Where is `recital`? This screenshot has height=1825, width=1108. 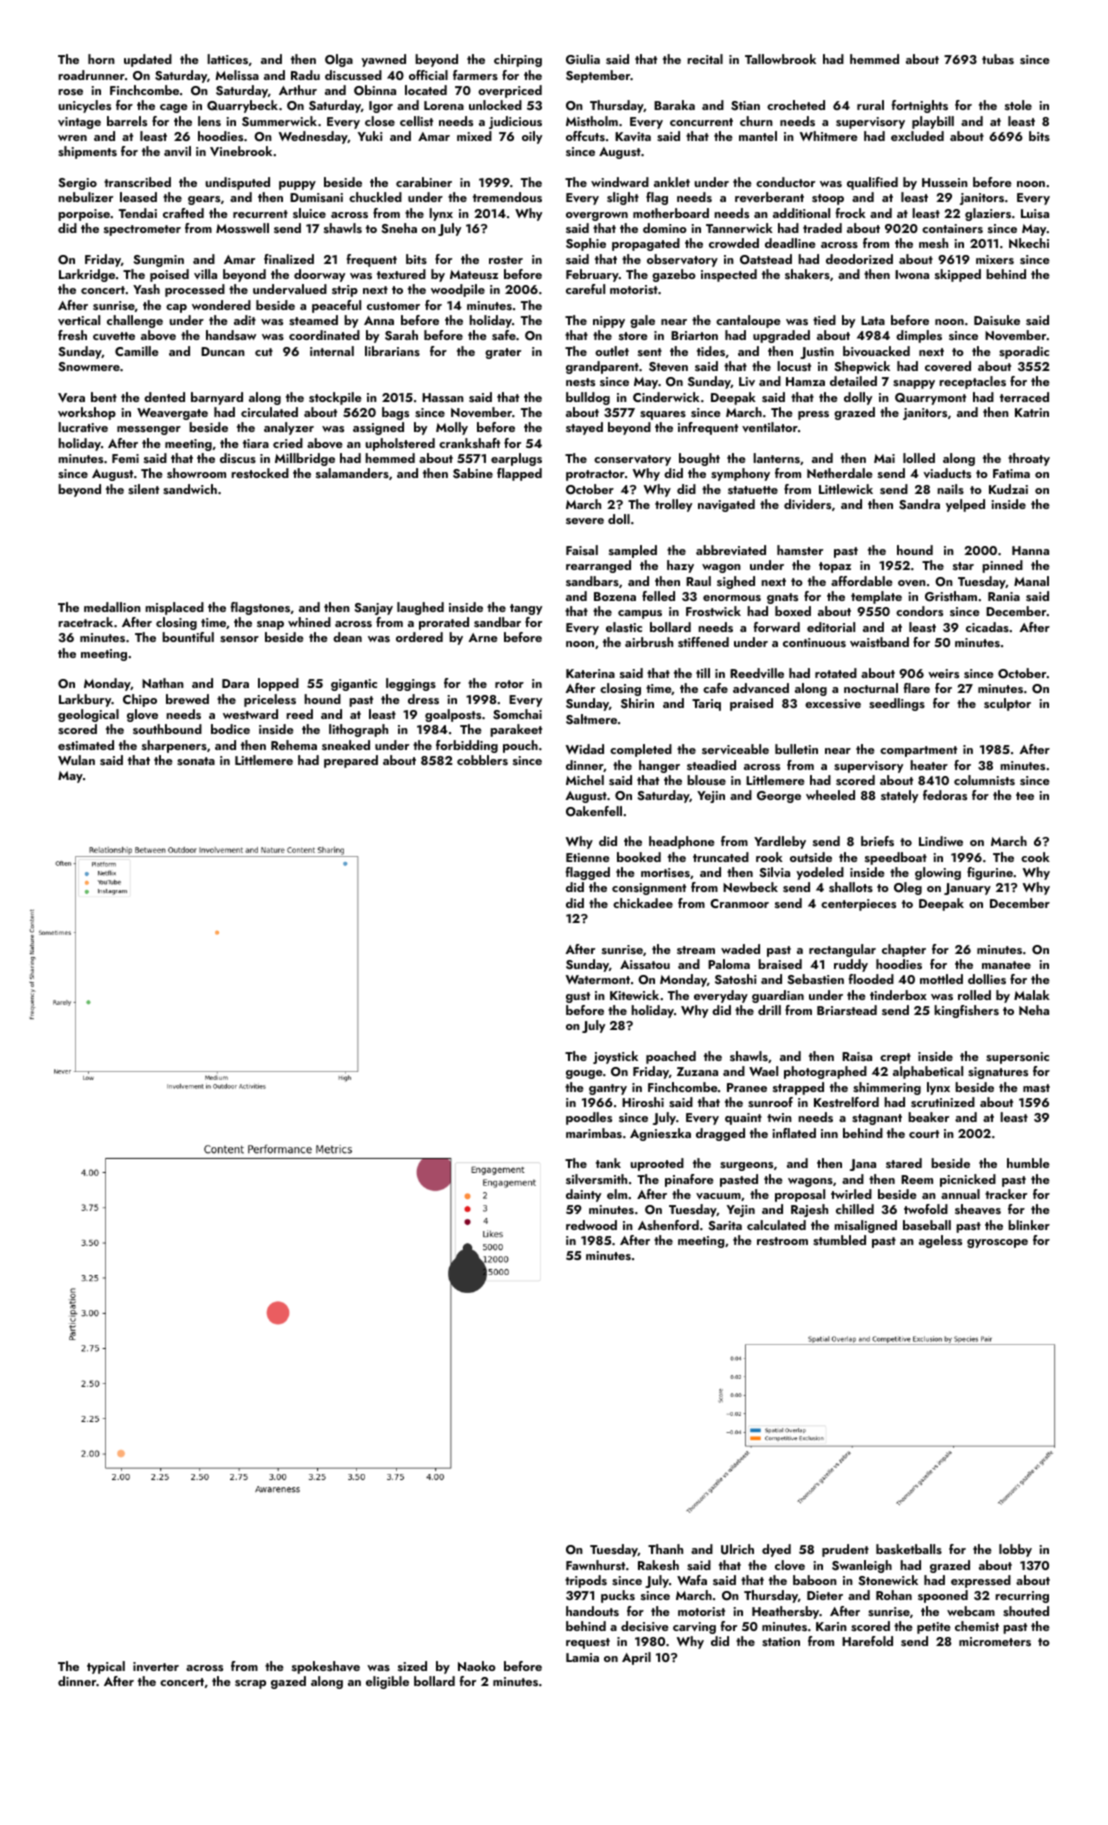 recital is located at coordinates (705, 59).
